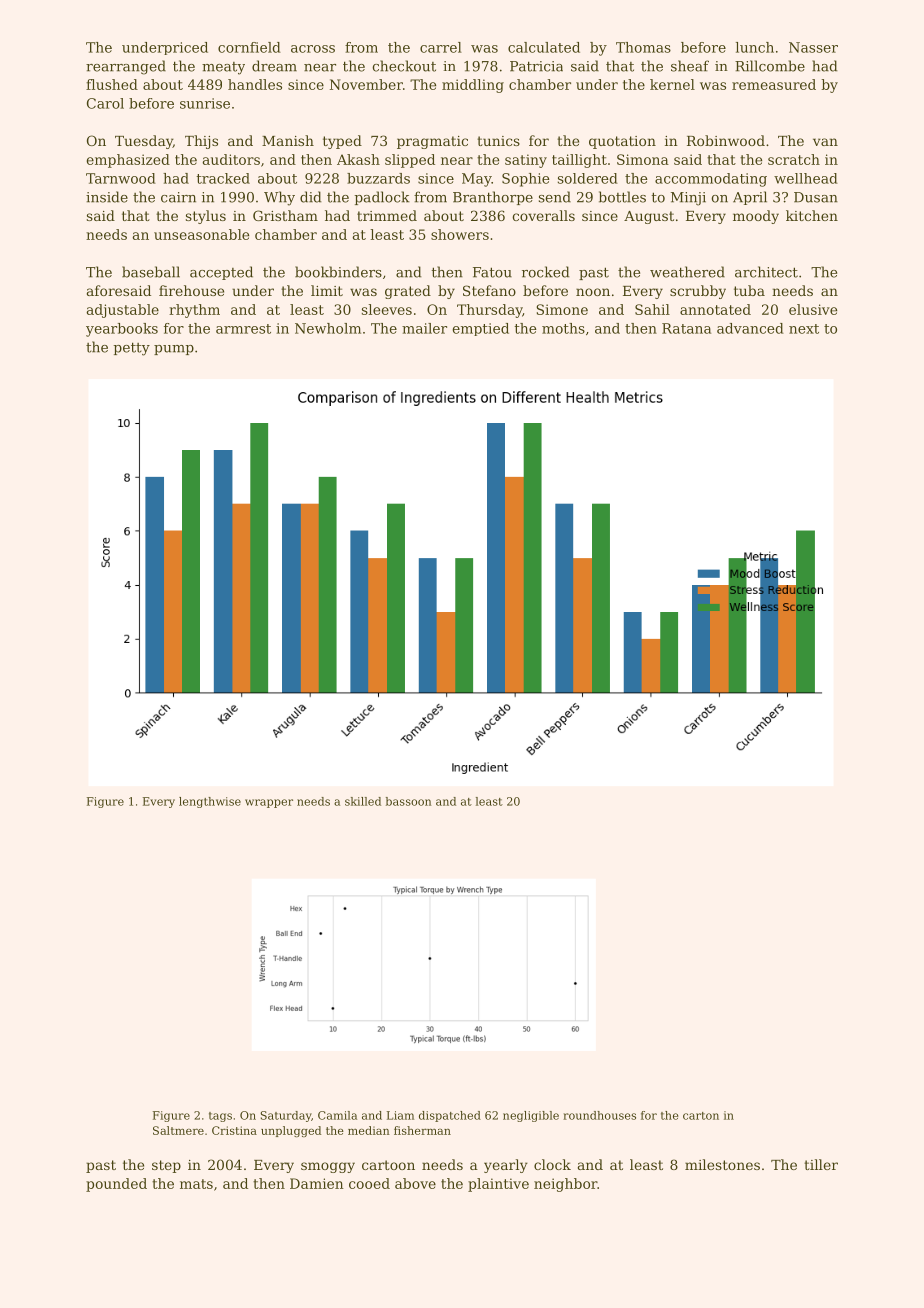 This screenshot has height=1308, width=924. I want to click on carton, so click(701, 1116).
